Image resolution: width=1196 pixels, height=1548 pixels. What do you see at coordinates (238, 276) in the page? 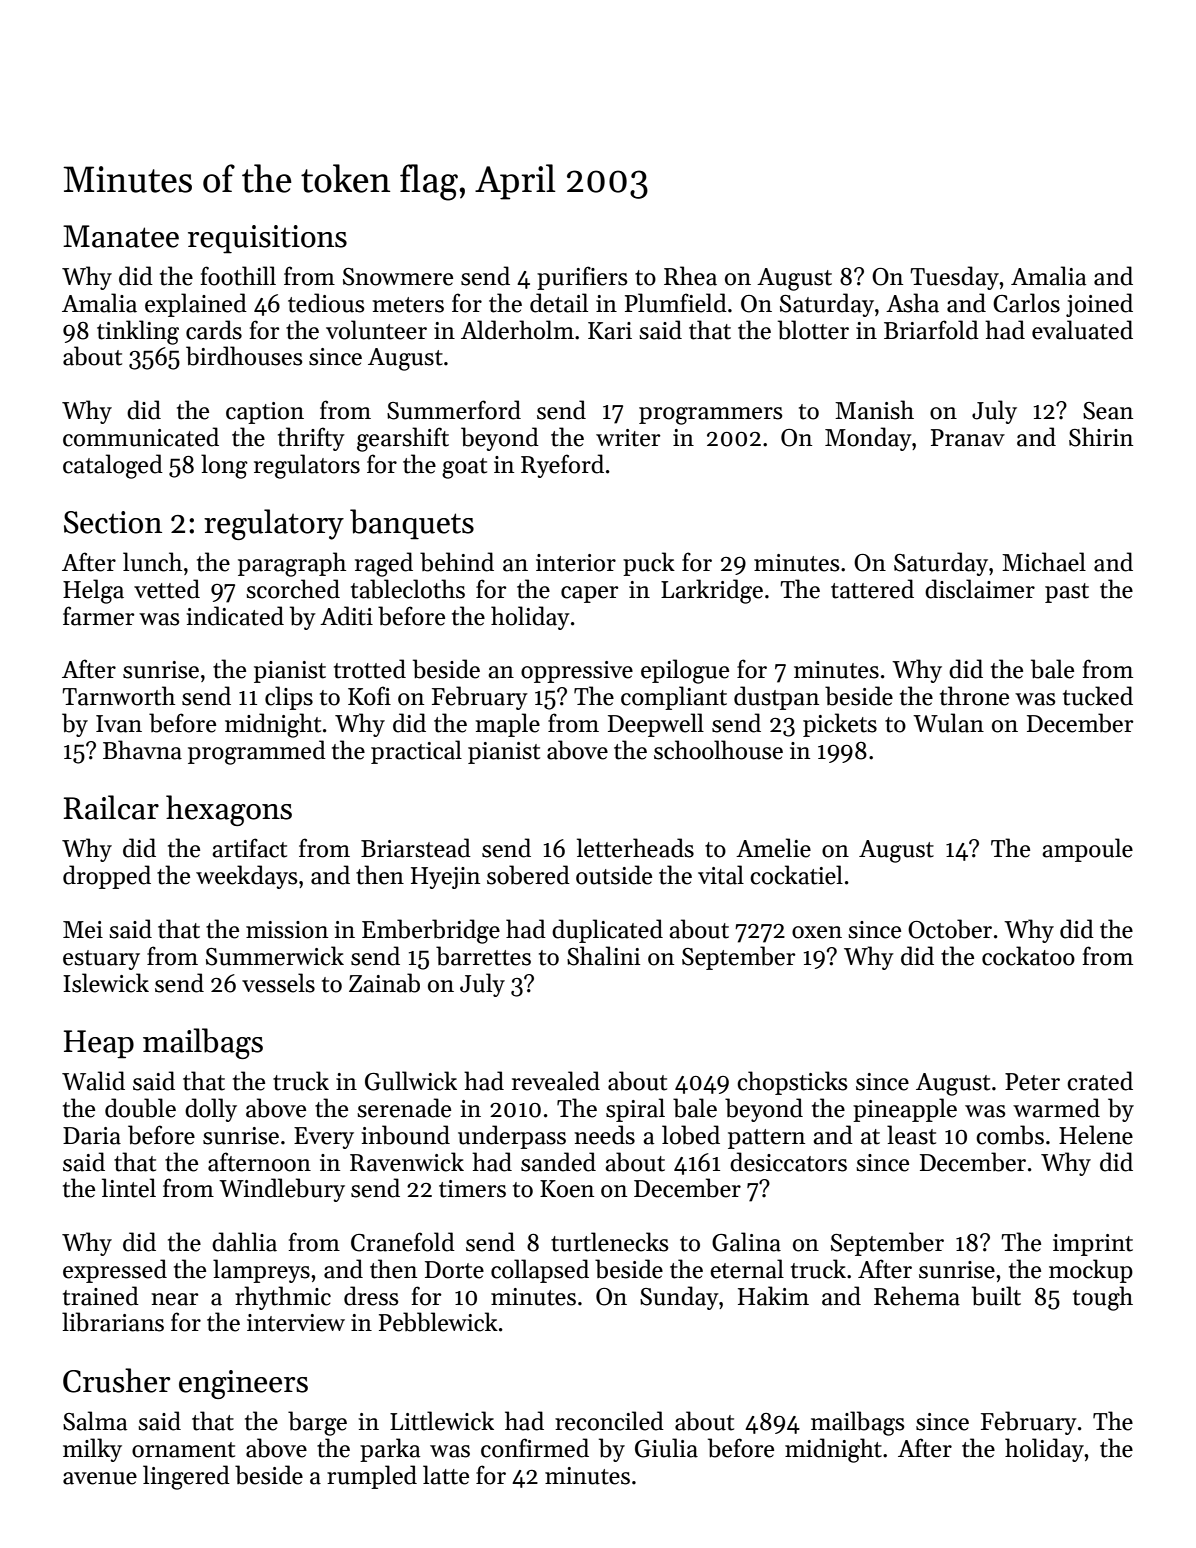
I see `foothill` at bounding box center [238, 276].
